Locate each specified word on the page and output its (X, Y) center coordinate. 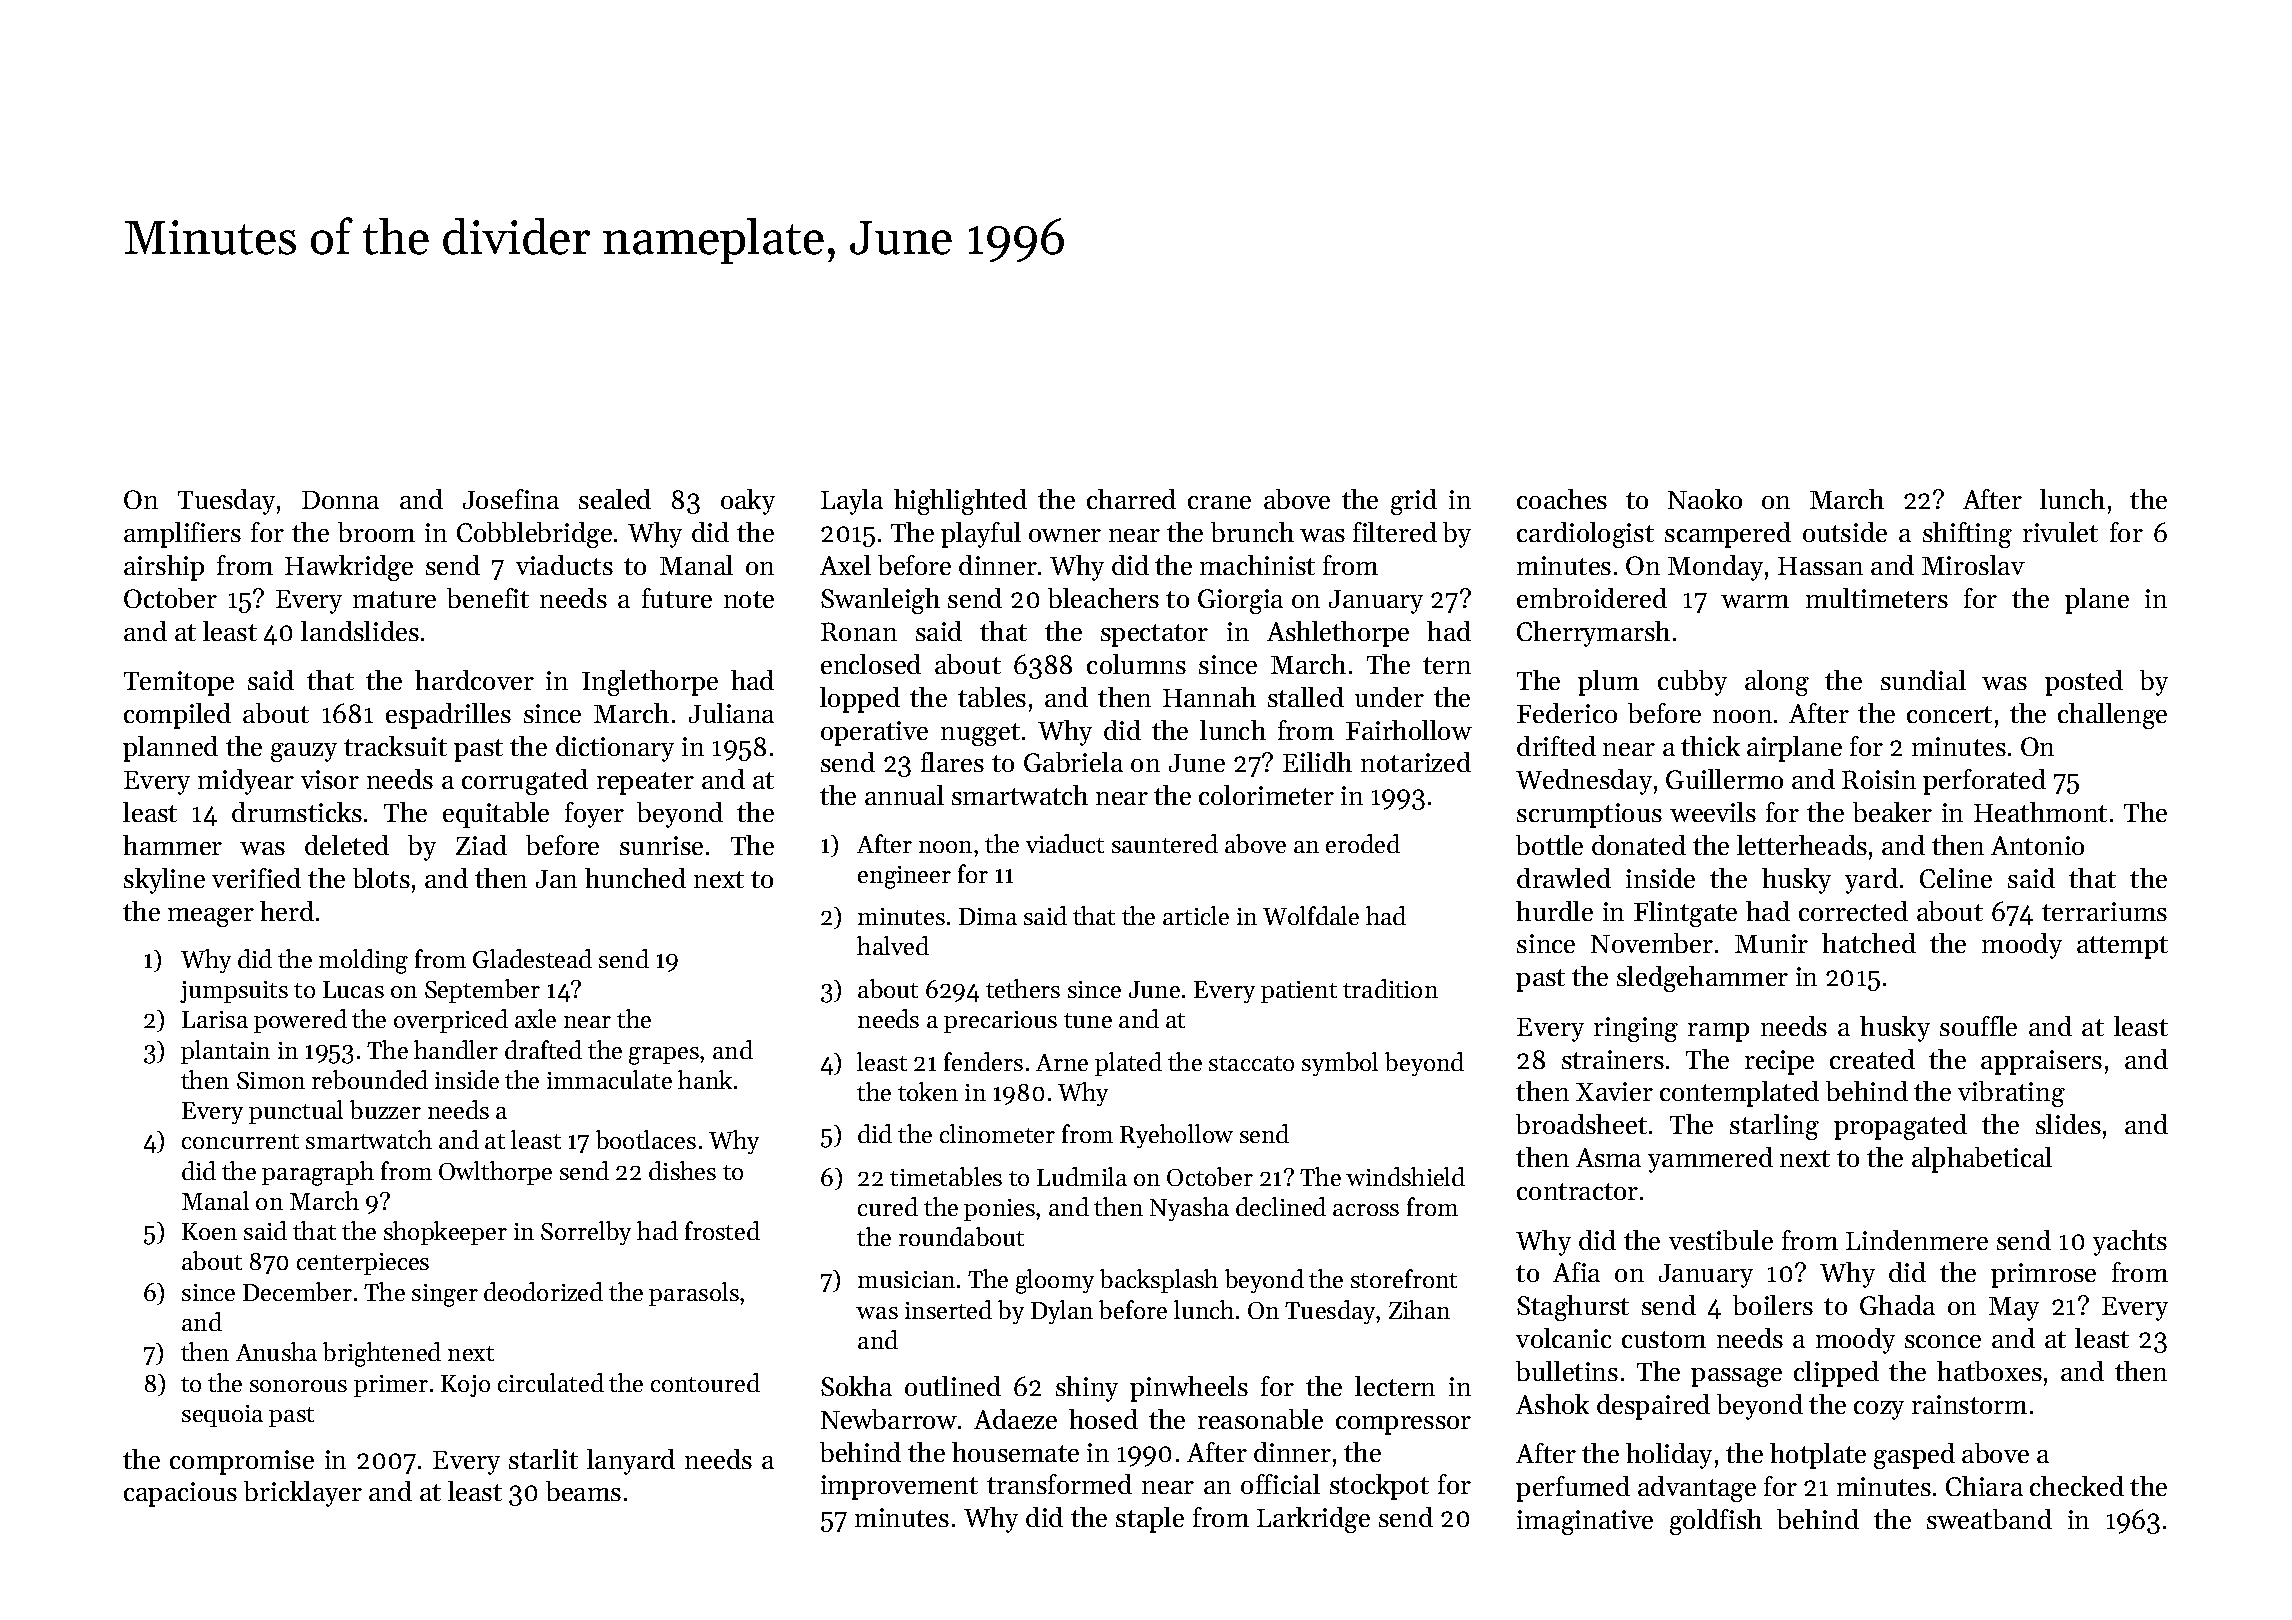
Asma (1608, 1157)
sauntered (1165, 843)
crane (1219, 502)
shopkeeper (445, 1233)
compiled (177, 716)
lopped (860, 700)
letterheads (1802, 845)
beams (583, 1491)
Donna (340, 500)
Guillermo (1724, 779)
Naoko (1705, 499)
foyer (594, 815)
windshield (1405, 1176)
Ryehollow (1176, 1136)
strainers (1613, 1059)
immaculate (609, 1079)
